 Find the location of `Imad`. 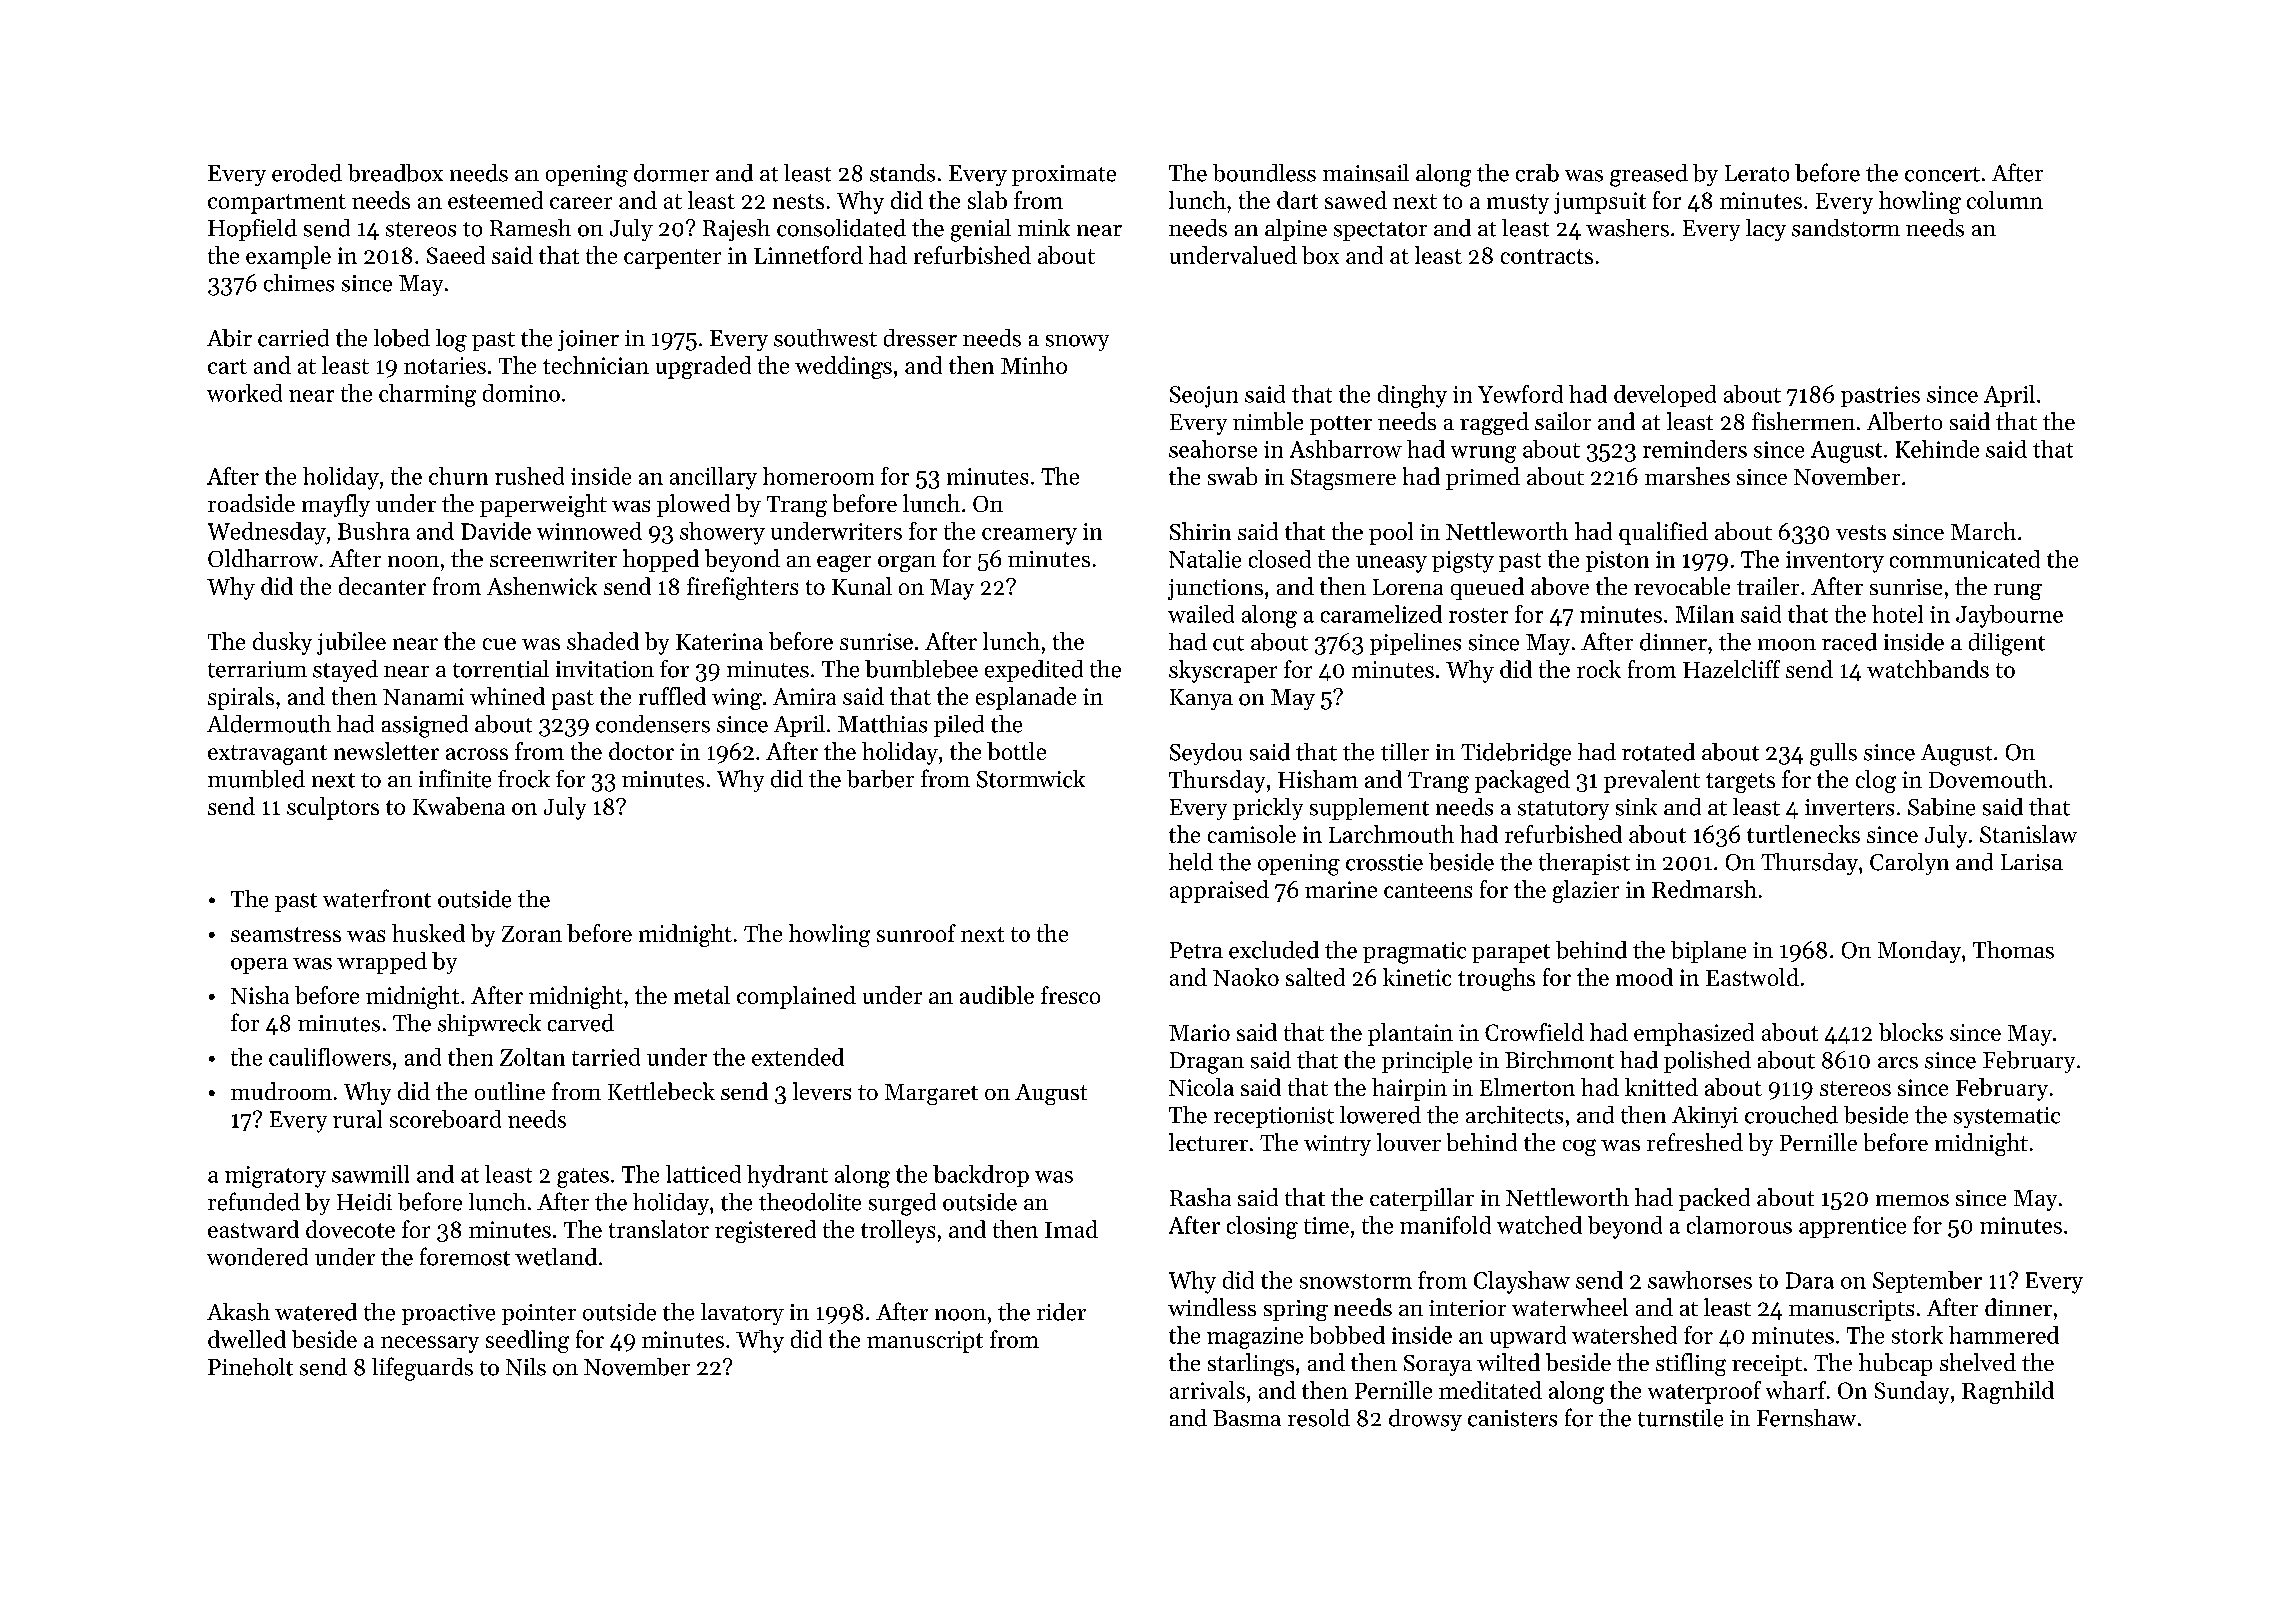

Imad is located at coordinates (1071, 1229).
